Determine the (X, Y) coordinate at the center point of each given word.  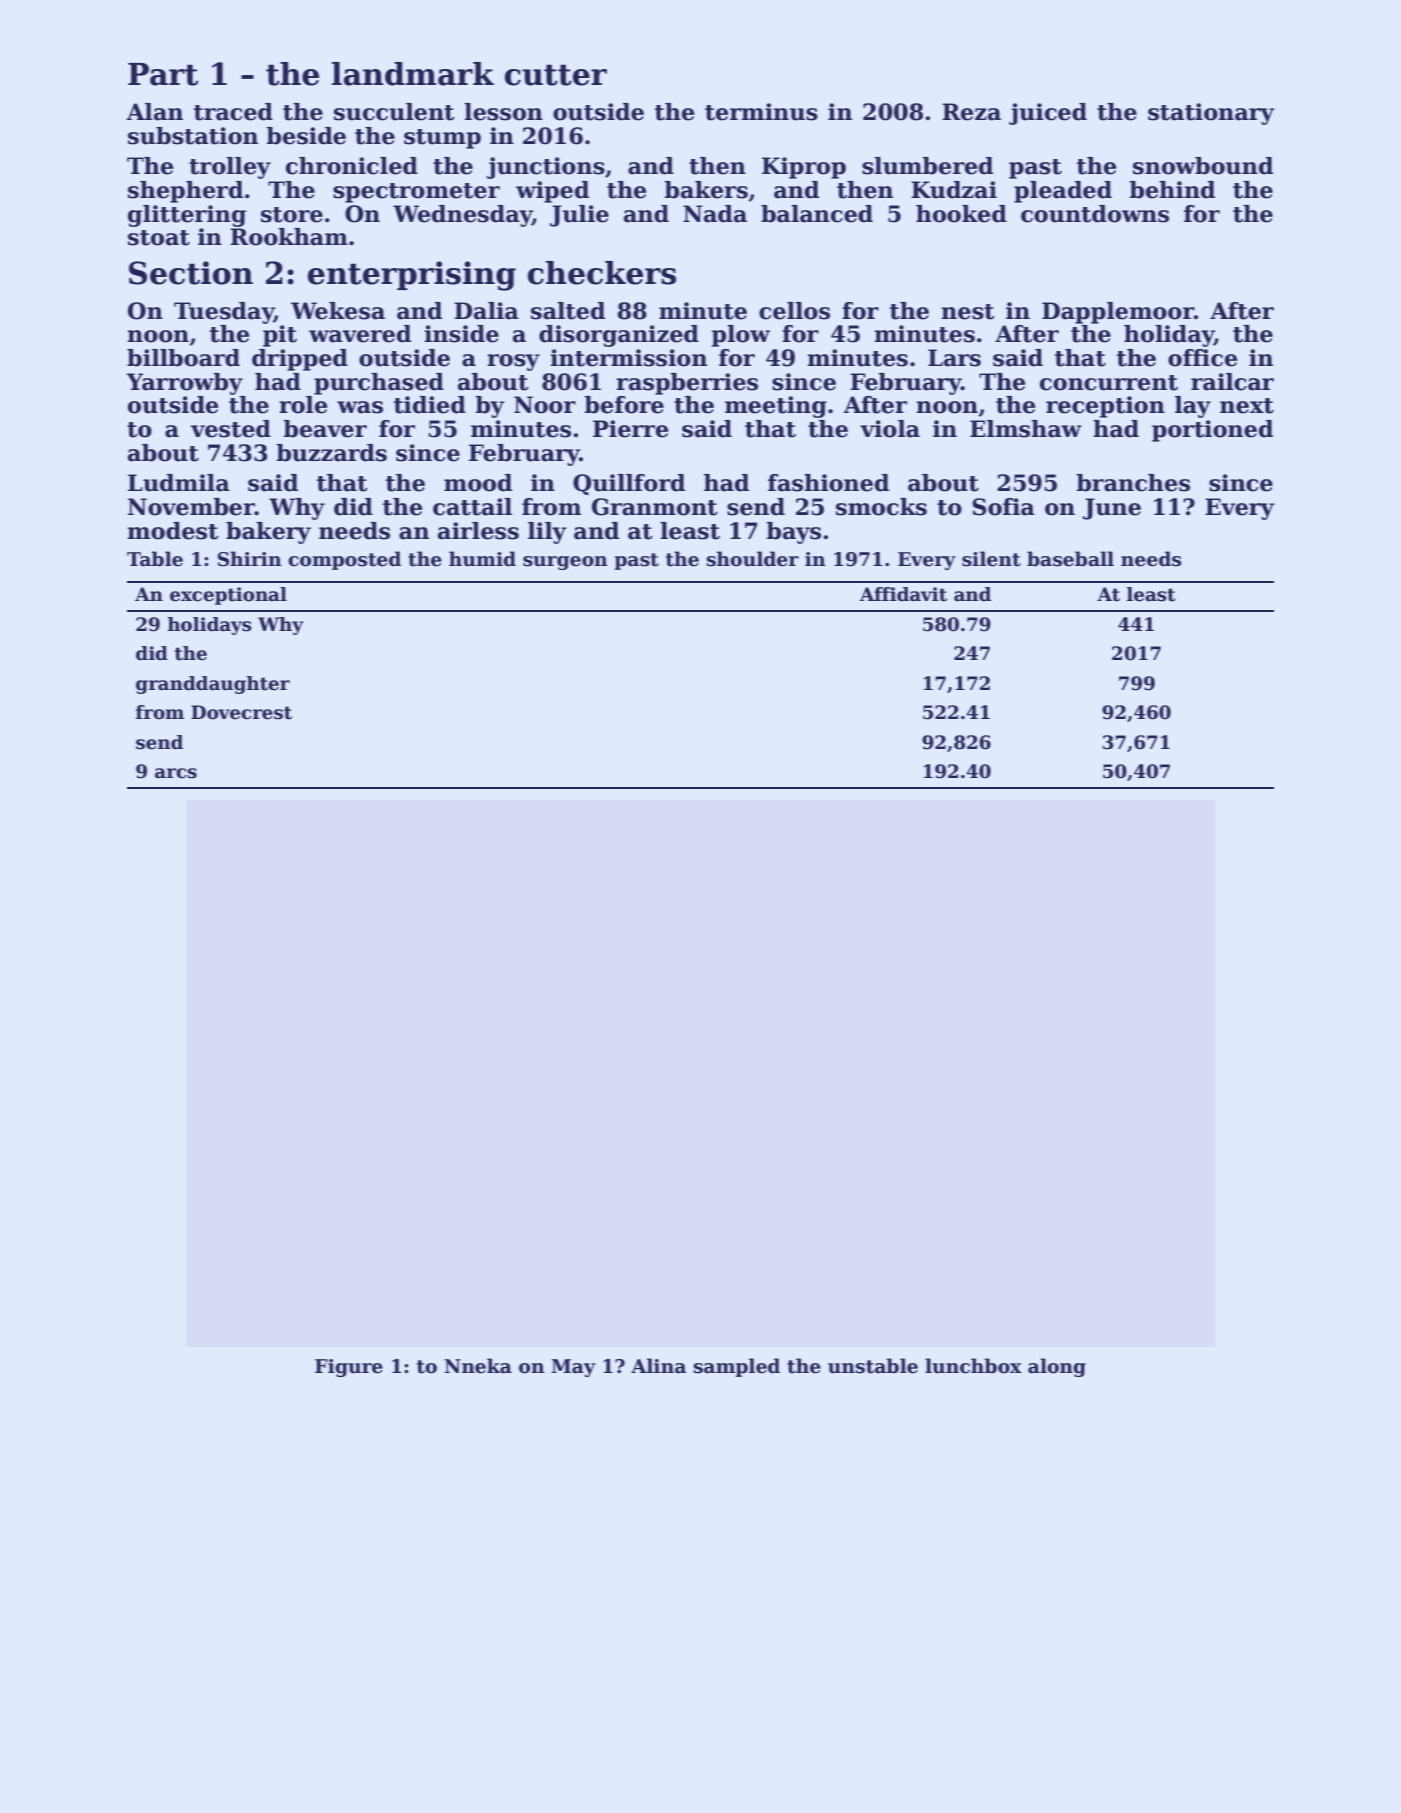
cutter (556, 75)
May (573, 1368)
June (1112, 509)
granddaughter (213, 685)
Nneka (478, 1366)
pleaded (1063, 192)
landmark (413, 74)
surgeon (565, 563)
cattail (472, 507)
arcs (176, 773)
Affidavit (903, 594)
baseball (1070, 559)
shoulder (752, 559)
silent (991, 559)
